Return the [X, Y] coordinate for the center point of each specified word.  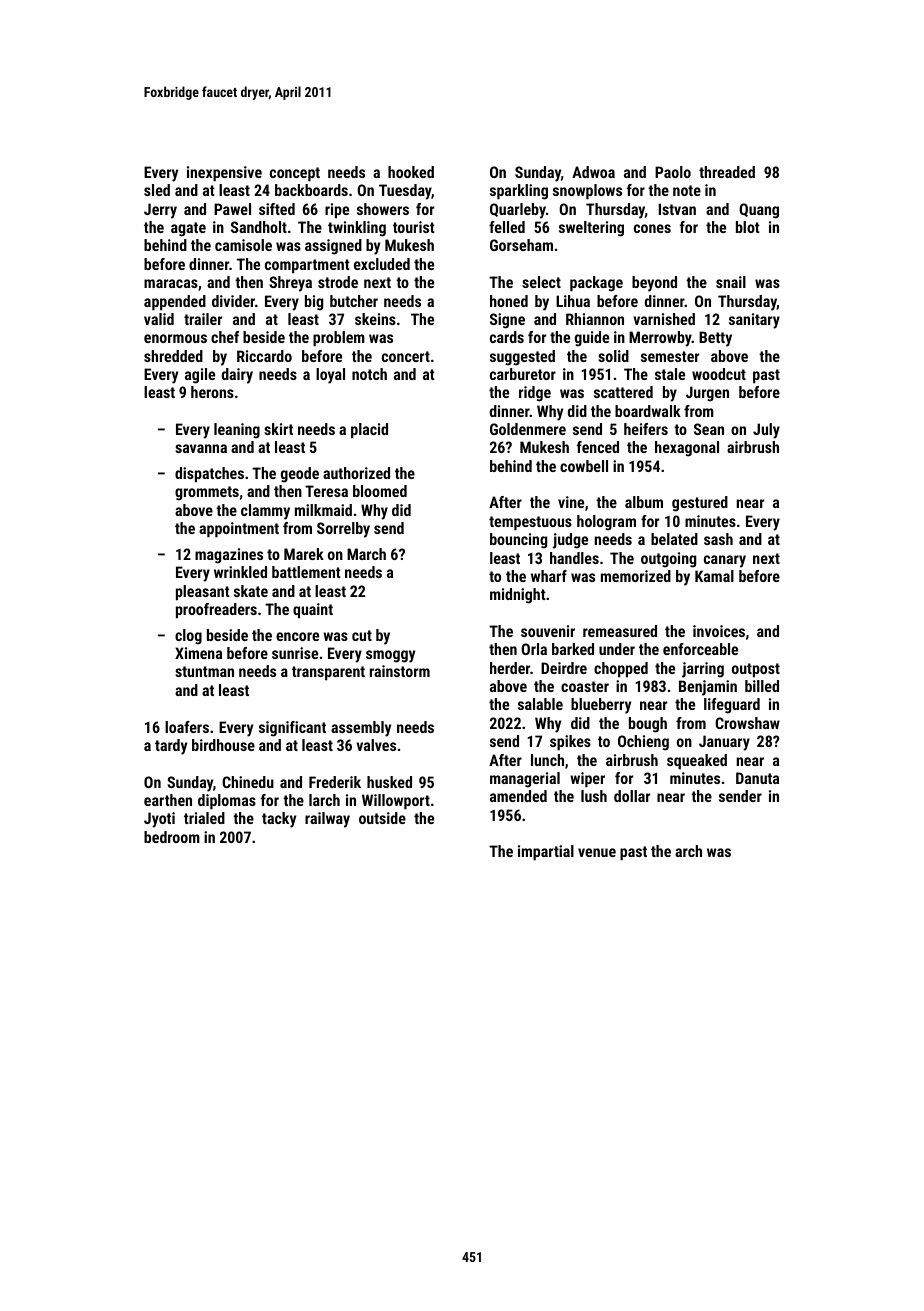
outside [382, 818]
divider [233, 301]
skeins [375, 319]
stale [670, 374]
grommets [207, 493]
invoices [719, 631]
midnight [518, 596]
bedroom [172, 837]
